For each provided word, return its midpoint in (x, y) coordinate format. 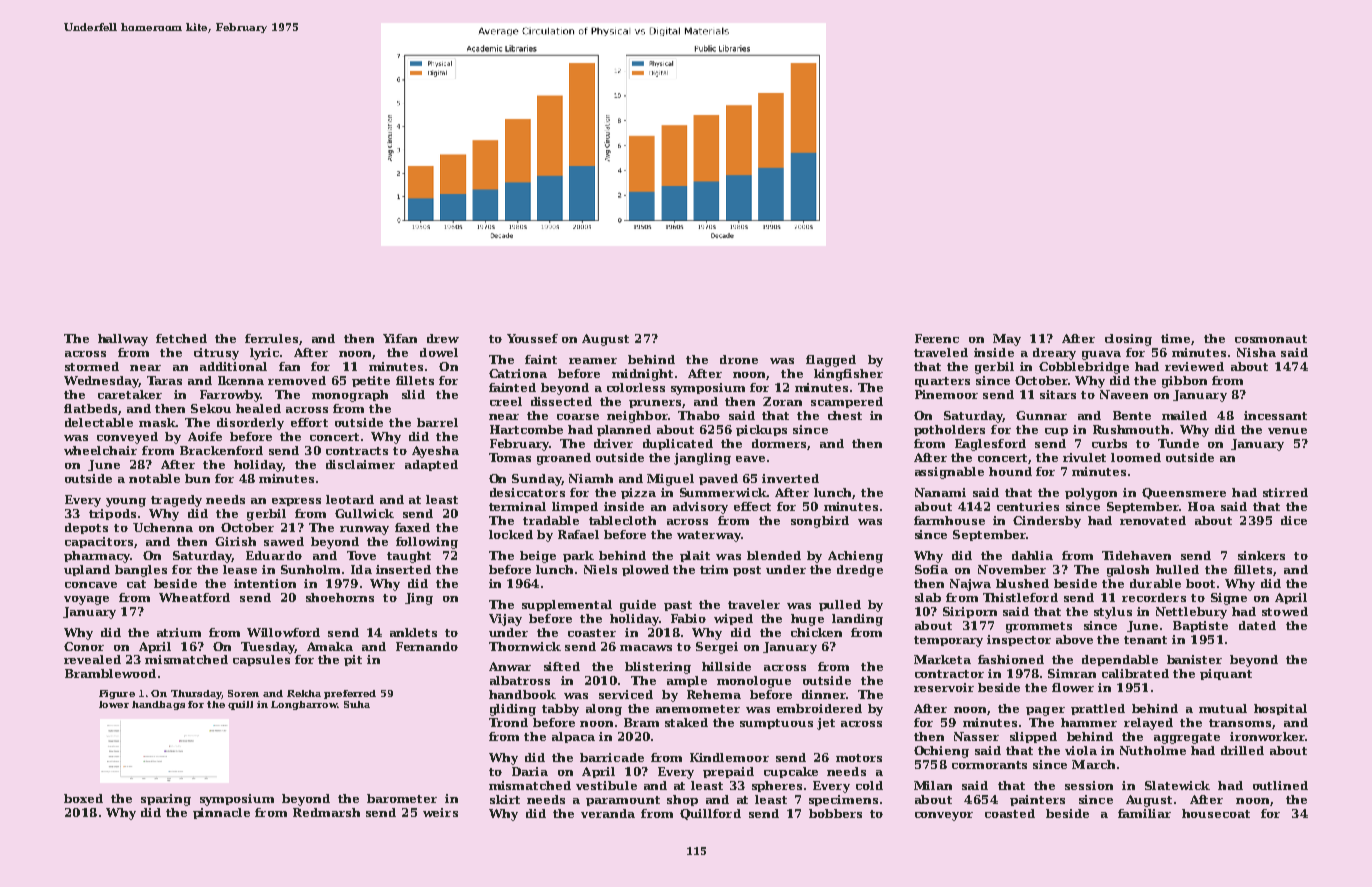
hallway (123, 340)
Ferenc (937, 338)
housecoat (1216, 813)
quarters (942, 382)
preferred (350, 694)
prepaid (728, 772)
